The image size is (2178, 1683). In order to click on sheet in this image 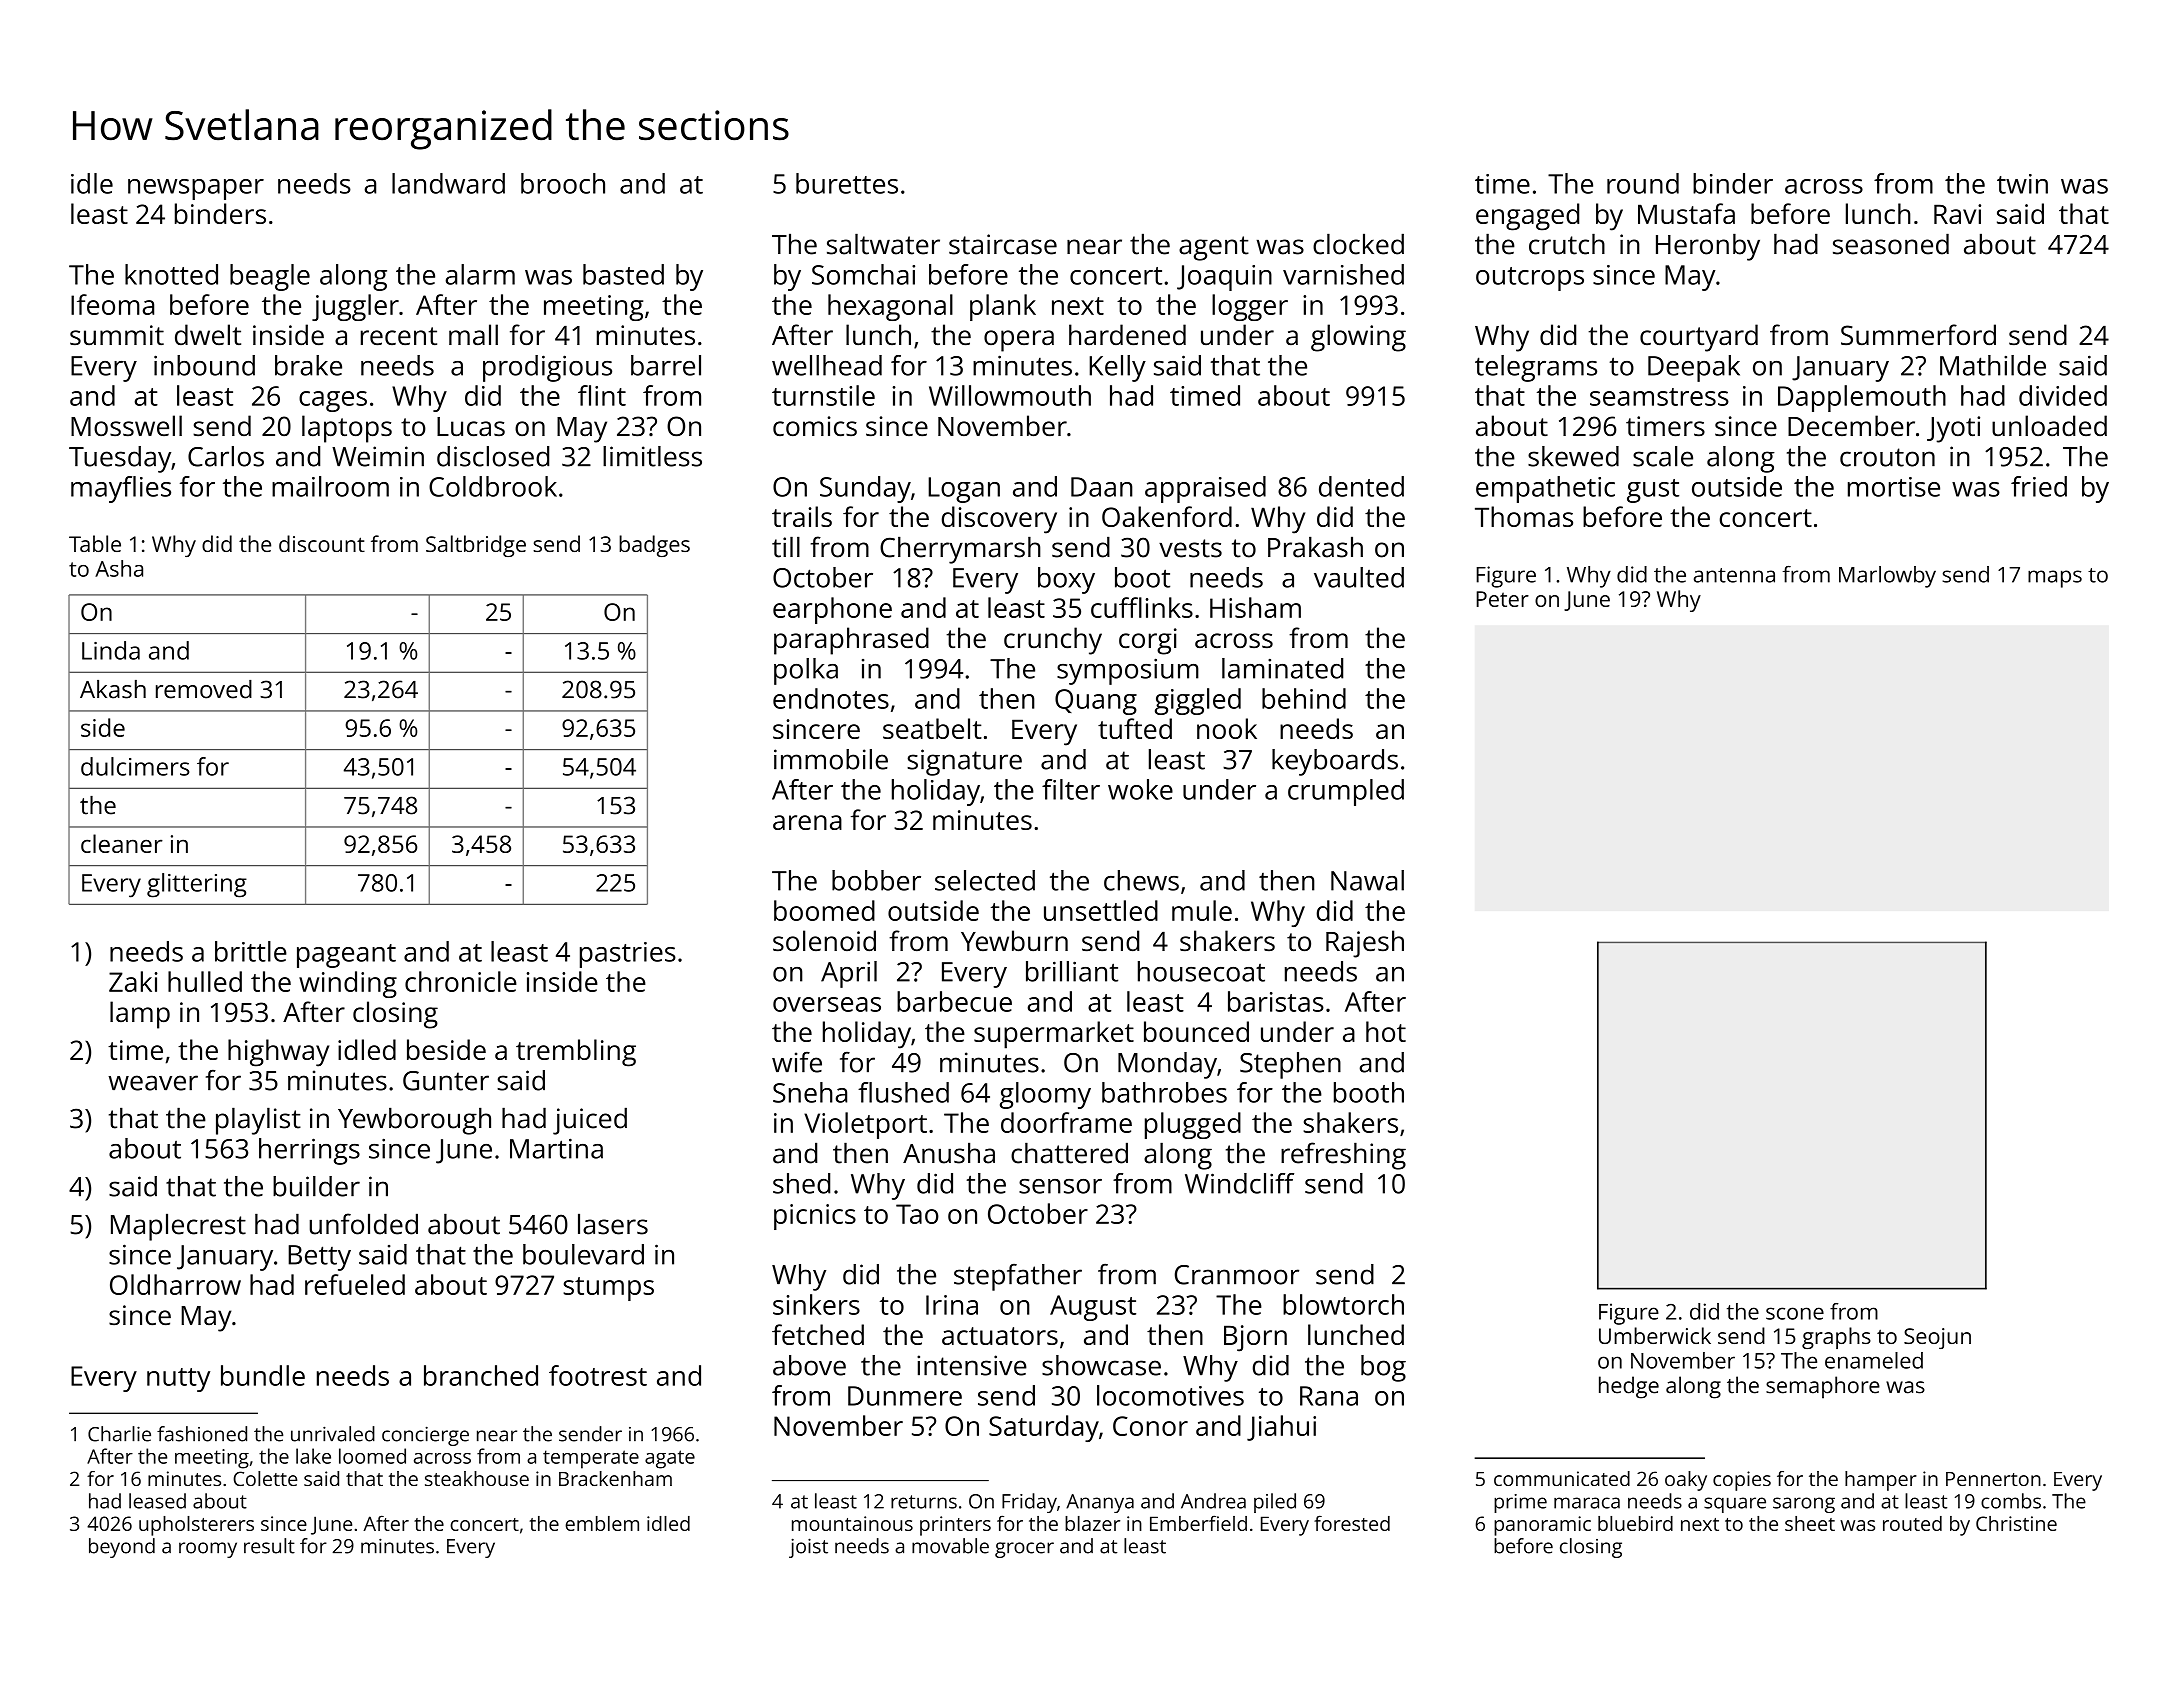, I will do `click(1810, 1523)`.
